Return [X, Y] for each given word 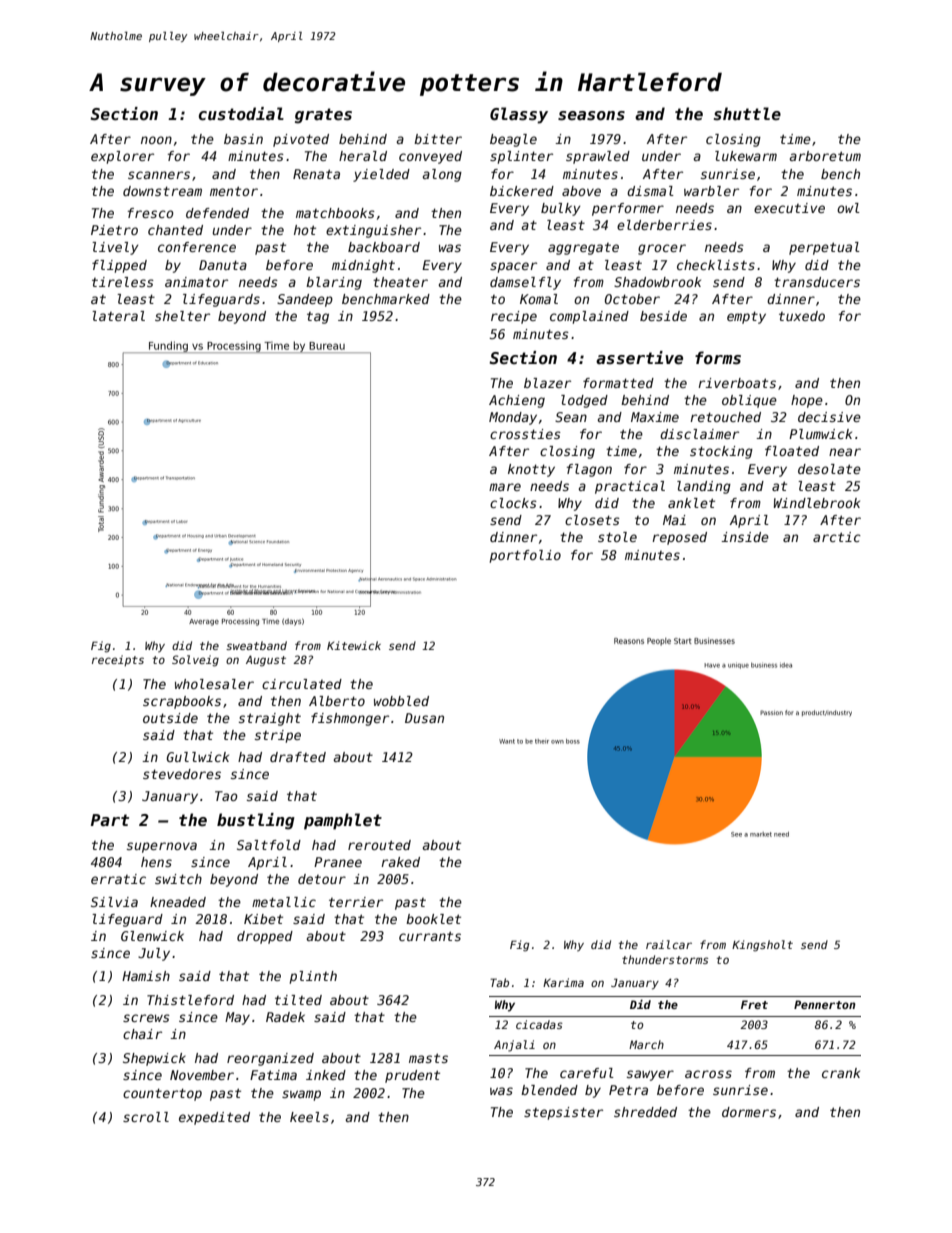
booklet [433, 919]
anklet [691, 503]
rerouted [379, 845]
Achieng [517, 401]
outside [170, 718]
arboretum [825, 156]
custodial [241, 114]
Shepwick [154, 1059]
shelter [182, 316]
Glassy [519, 115]
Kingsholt [762, 946]
